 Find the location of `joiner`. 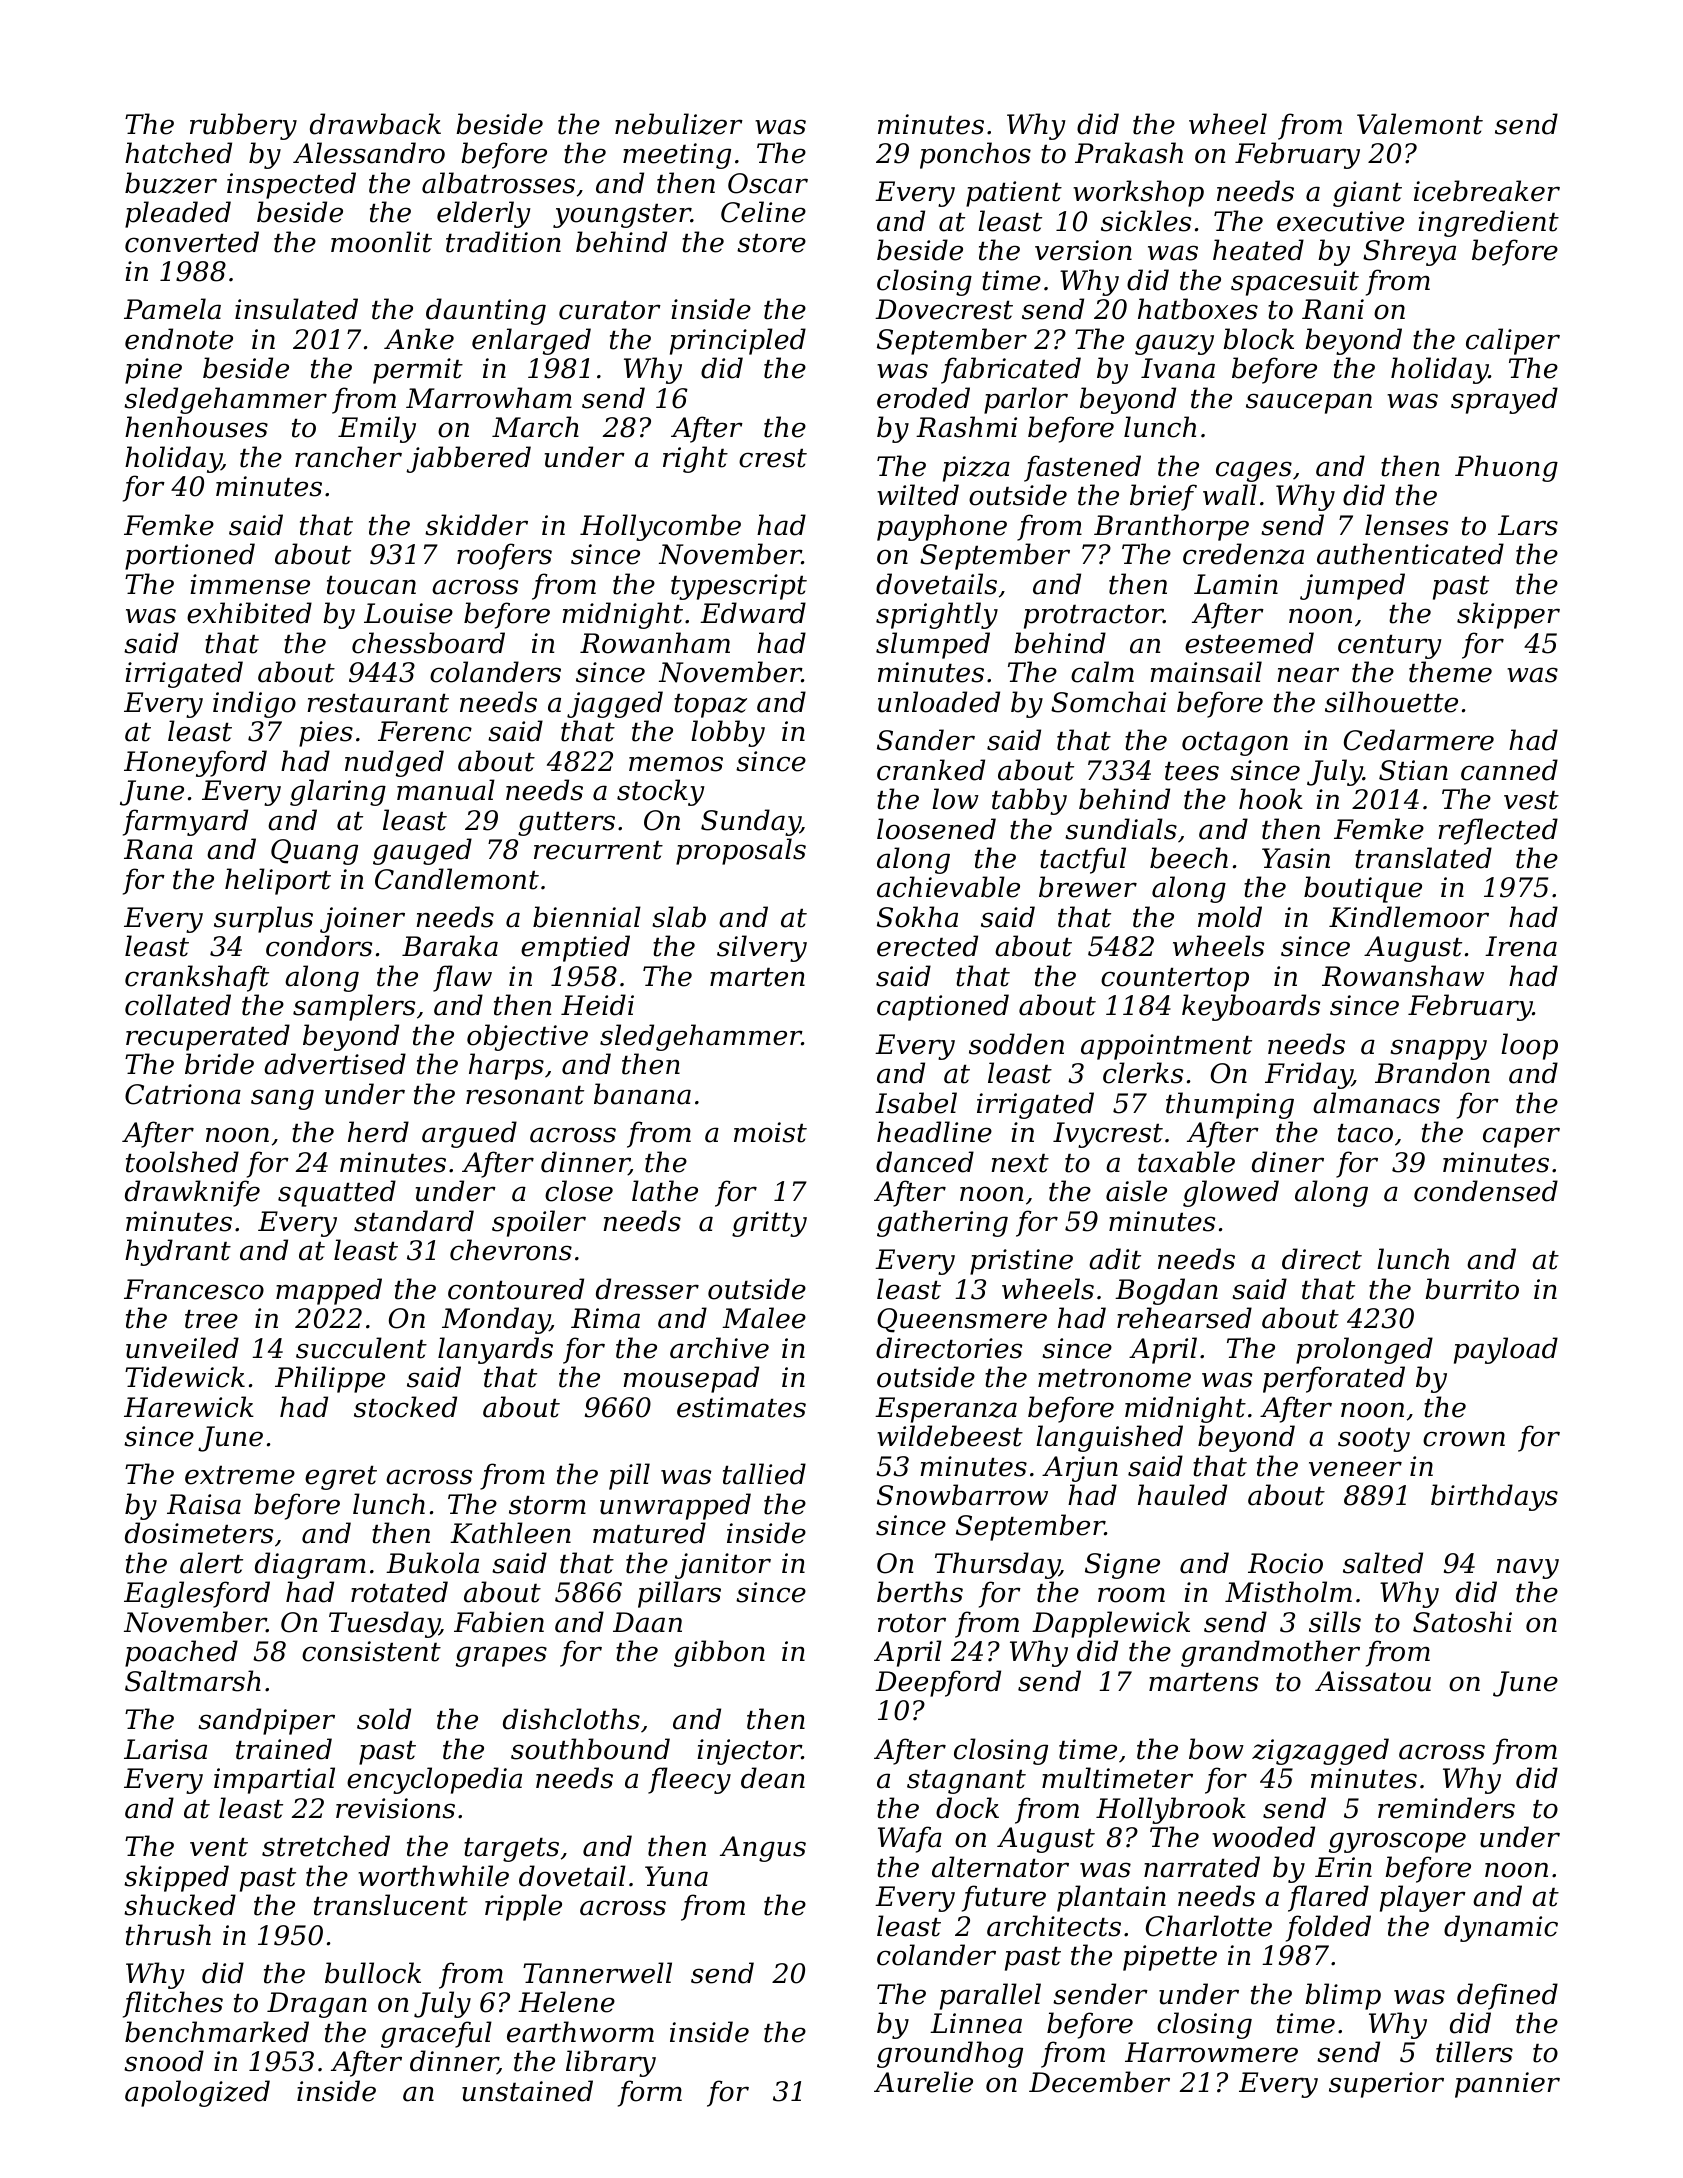

joiner is located at coordinates (362, 920).
